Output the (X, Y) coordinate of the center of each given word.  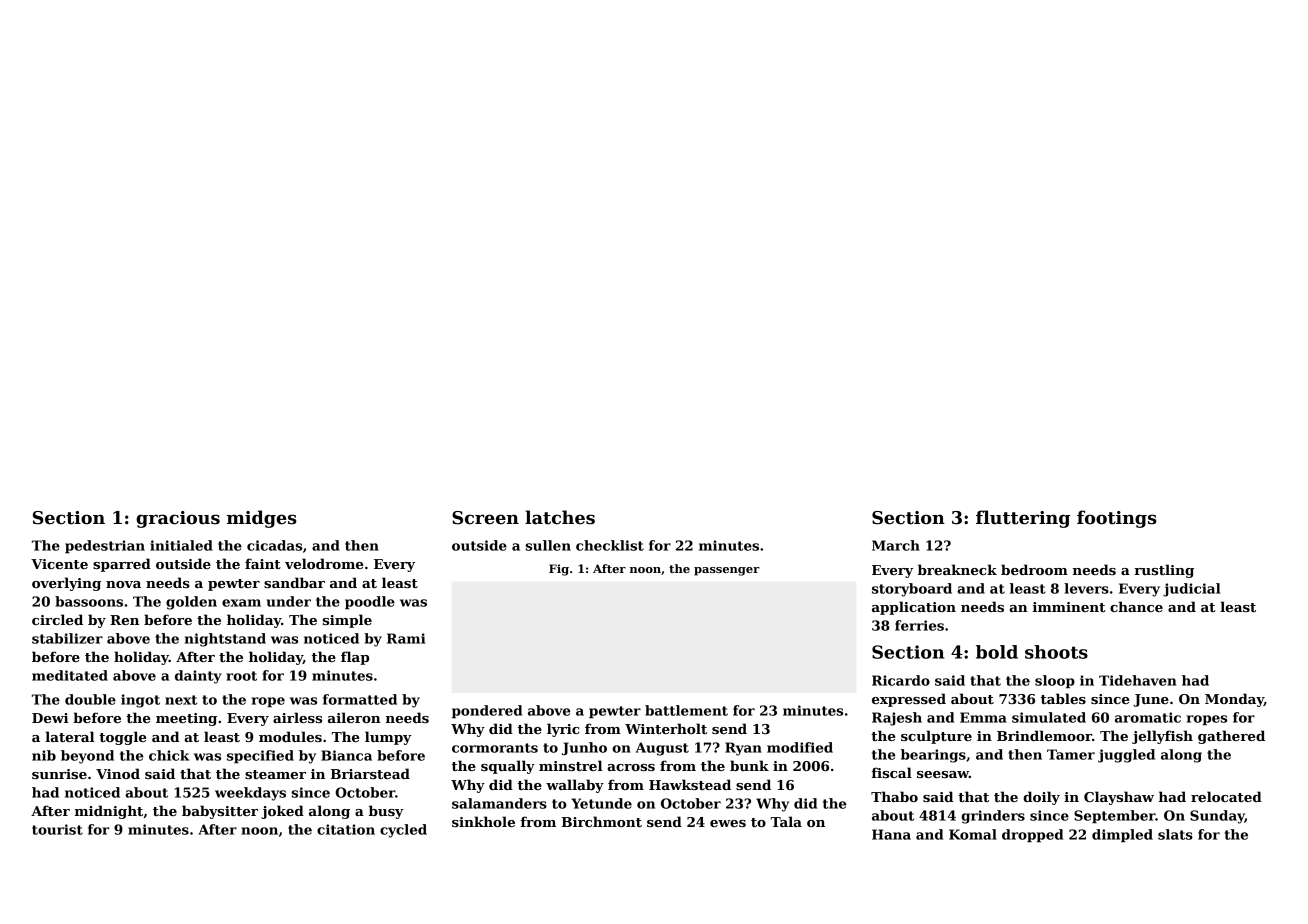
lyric (563, 730)
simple (347, 621)
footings (1117, 519)
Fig (559, 570)
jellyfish (1162, 737)
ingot (140, 701)
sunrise (59, 774)
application (914, 608)
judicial (1191, 590)
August (662, 749)
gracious (178, 519)
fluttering (1023, 519)
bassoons (89, 601)
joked (282, 812)
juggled (1126, 756)
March (896, 545)
